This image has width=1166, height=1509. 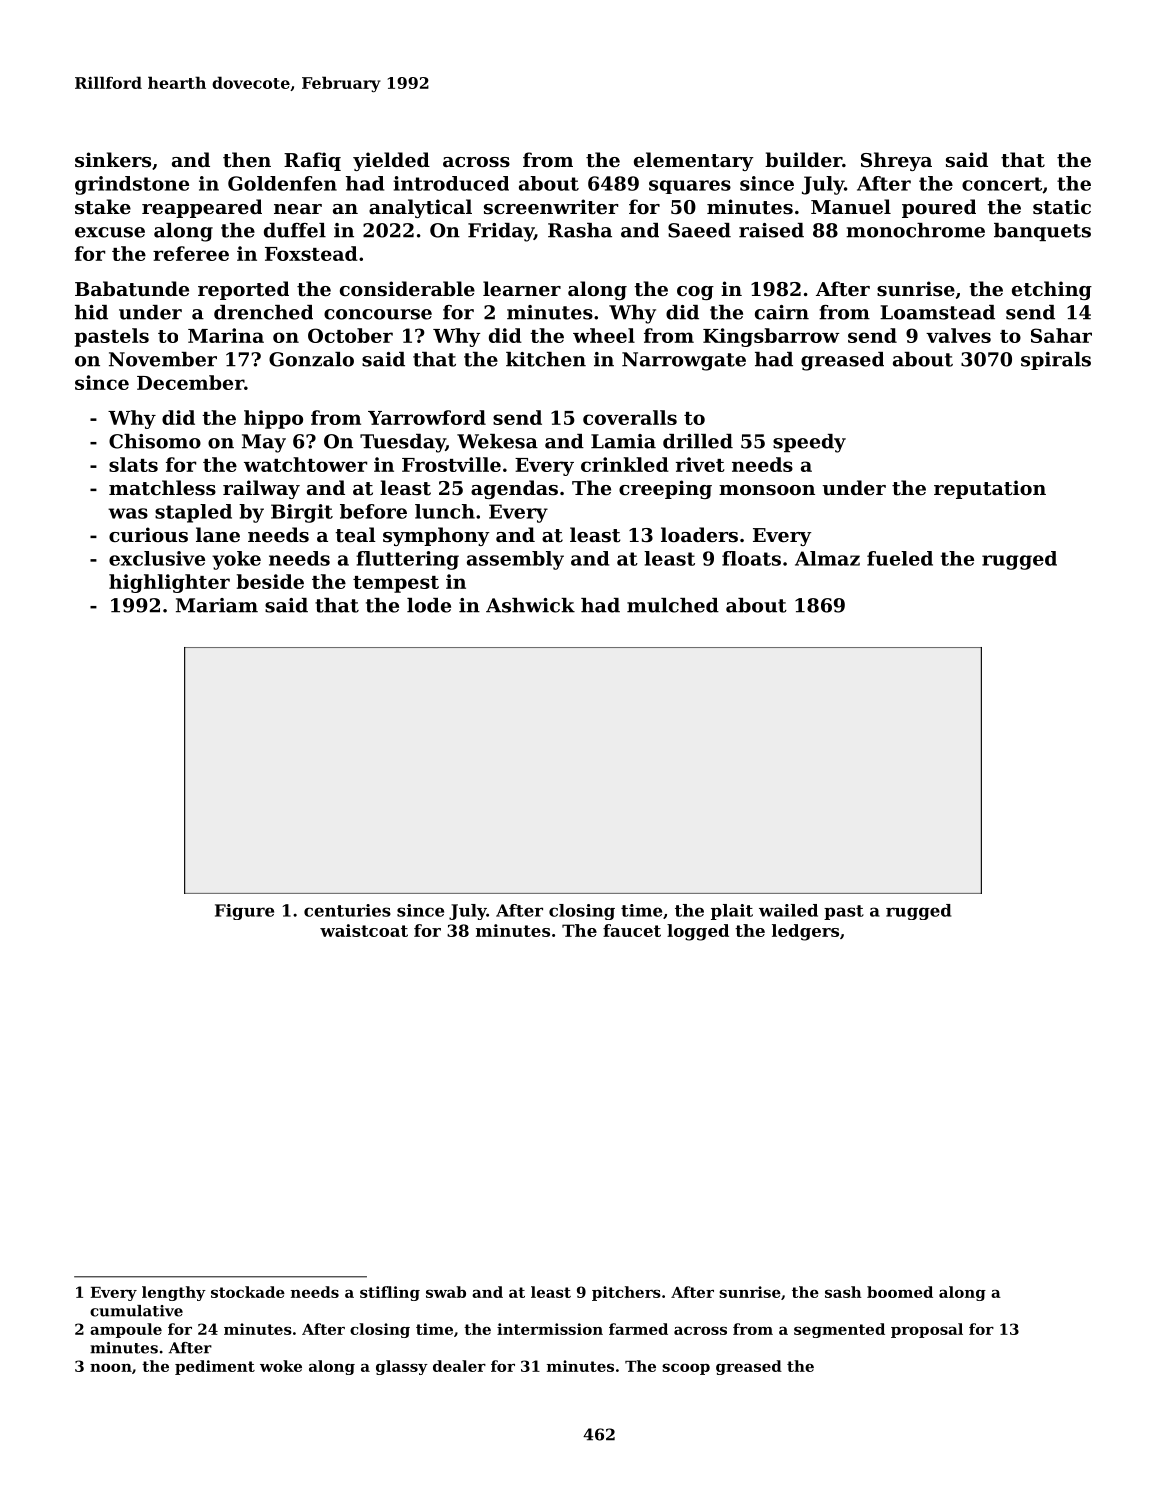 What do you see at coordinates (128, 513) in the image?
I see `was` at bounding box center [128, 513].
